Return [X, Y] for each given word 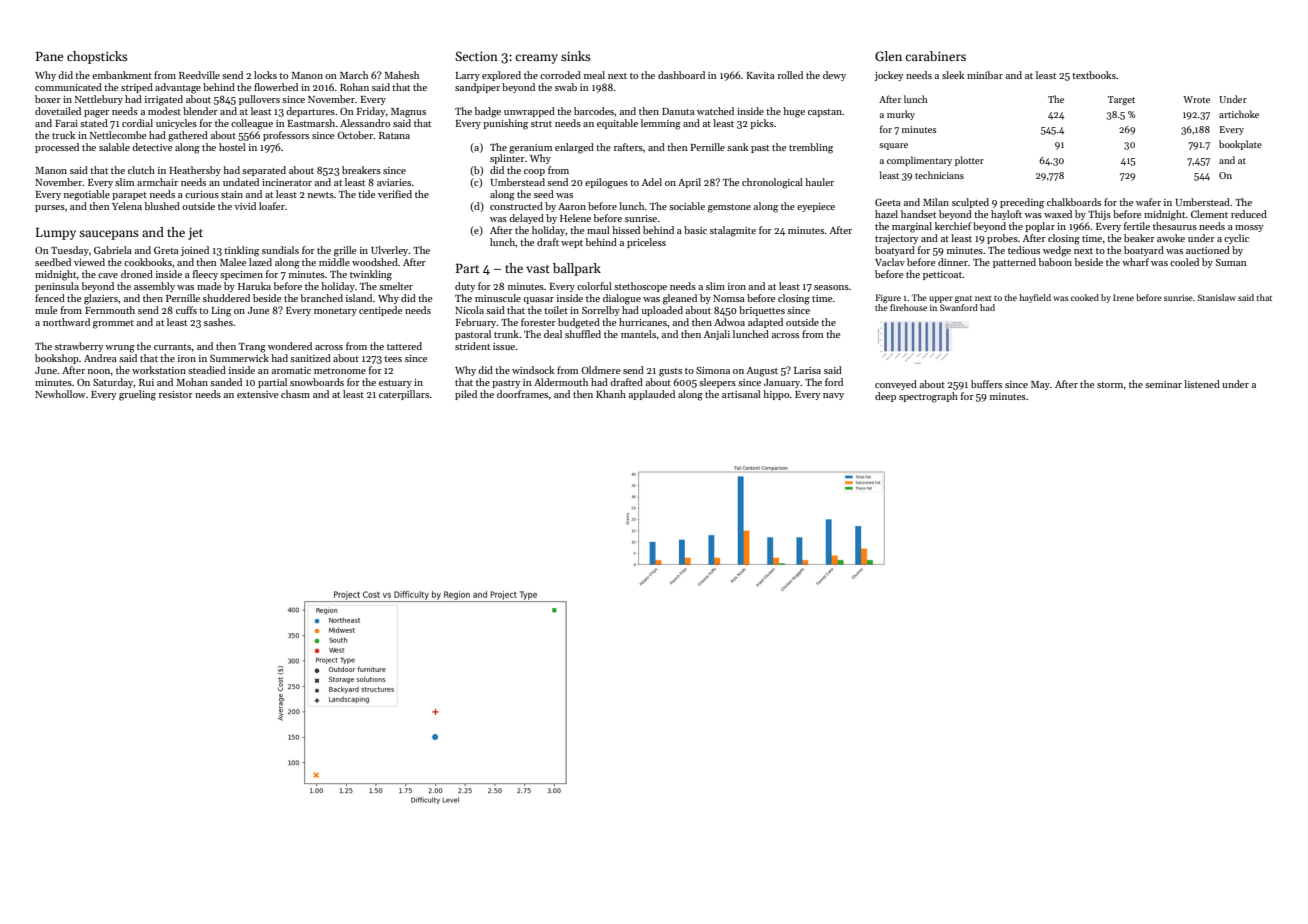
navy [833, 396]
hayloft [1006, 215]
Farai [66, 123]
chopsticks [97, 57]
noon [99, 371]
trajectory [897, 239]
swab [566, 87]
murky [901, 115]
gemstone [729, 208]
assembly [154, 287]
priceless [646, 243]
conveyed [896, 385]
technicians [939, 175]
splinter [507, 159]
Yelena [127, 206]
